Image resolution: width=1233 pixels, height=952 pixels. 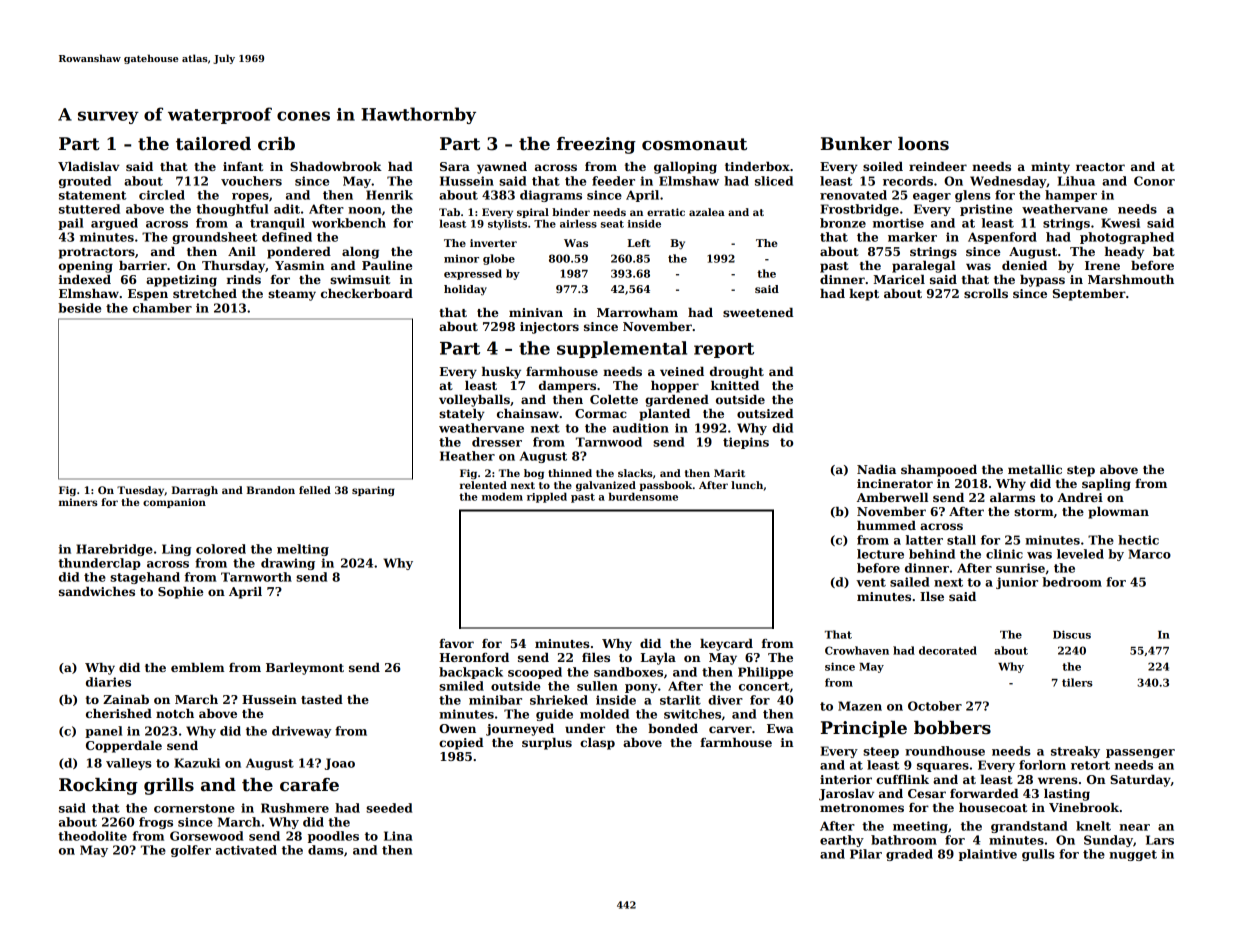 What do you see at coordinates (637, 312) in the image?
I see `Marrowham` at bounding box center [637, 312].
